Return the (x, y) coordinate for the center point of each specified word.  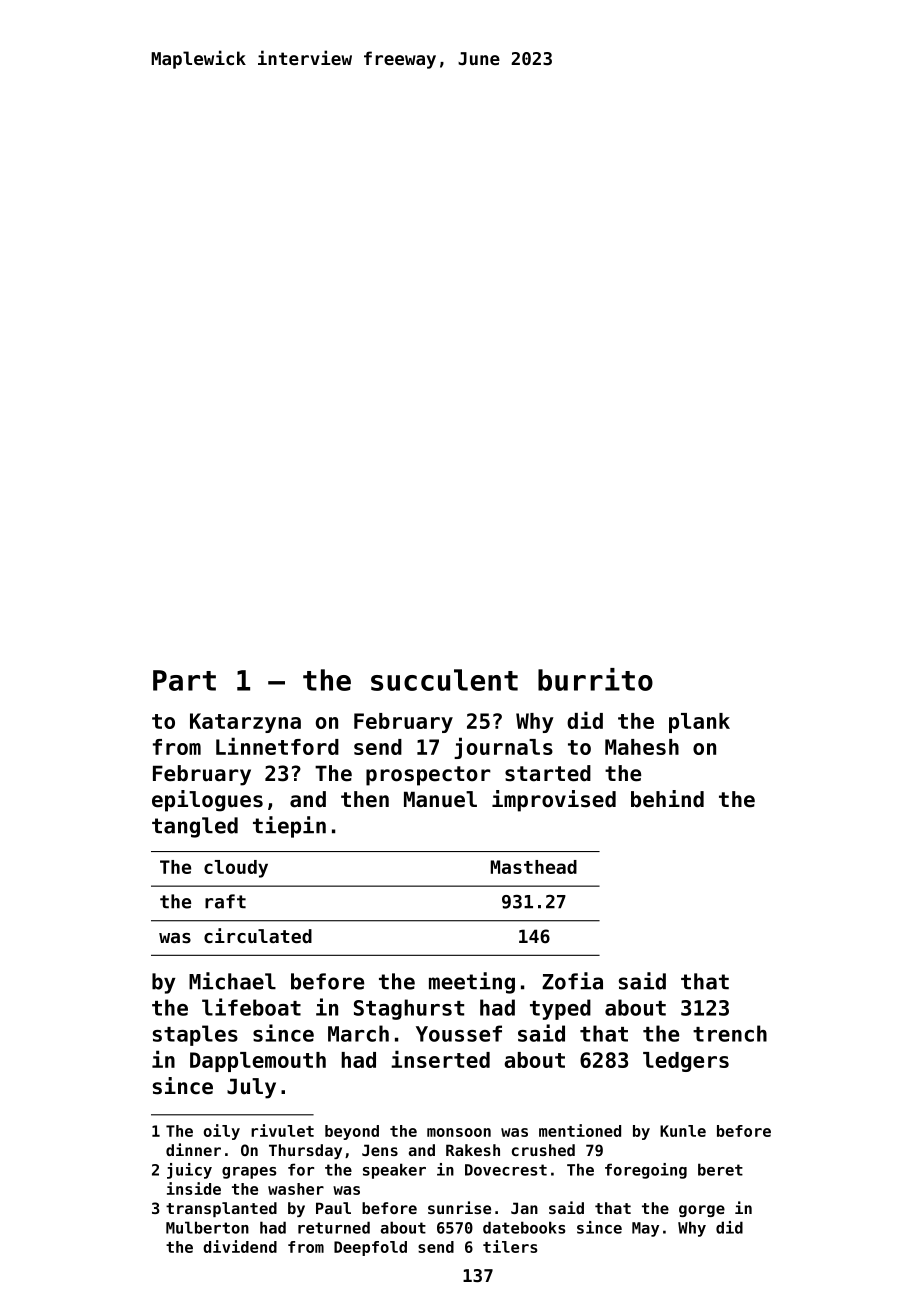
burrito (595, 679)
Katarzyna (245, 723)
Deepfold (370, 1248)
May (645, 1229)
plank (699, 723)
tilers (510, 1246)
